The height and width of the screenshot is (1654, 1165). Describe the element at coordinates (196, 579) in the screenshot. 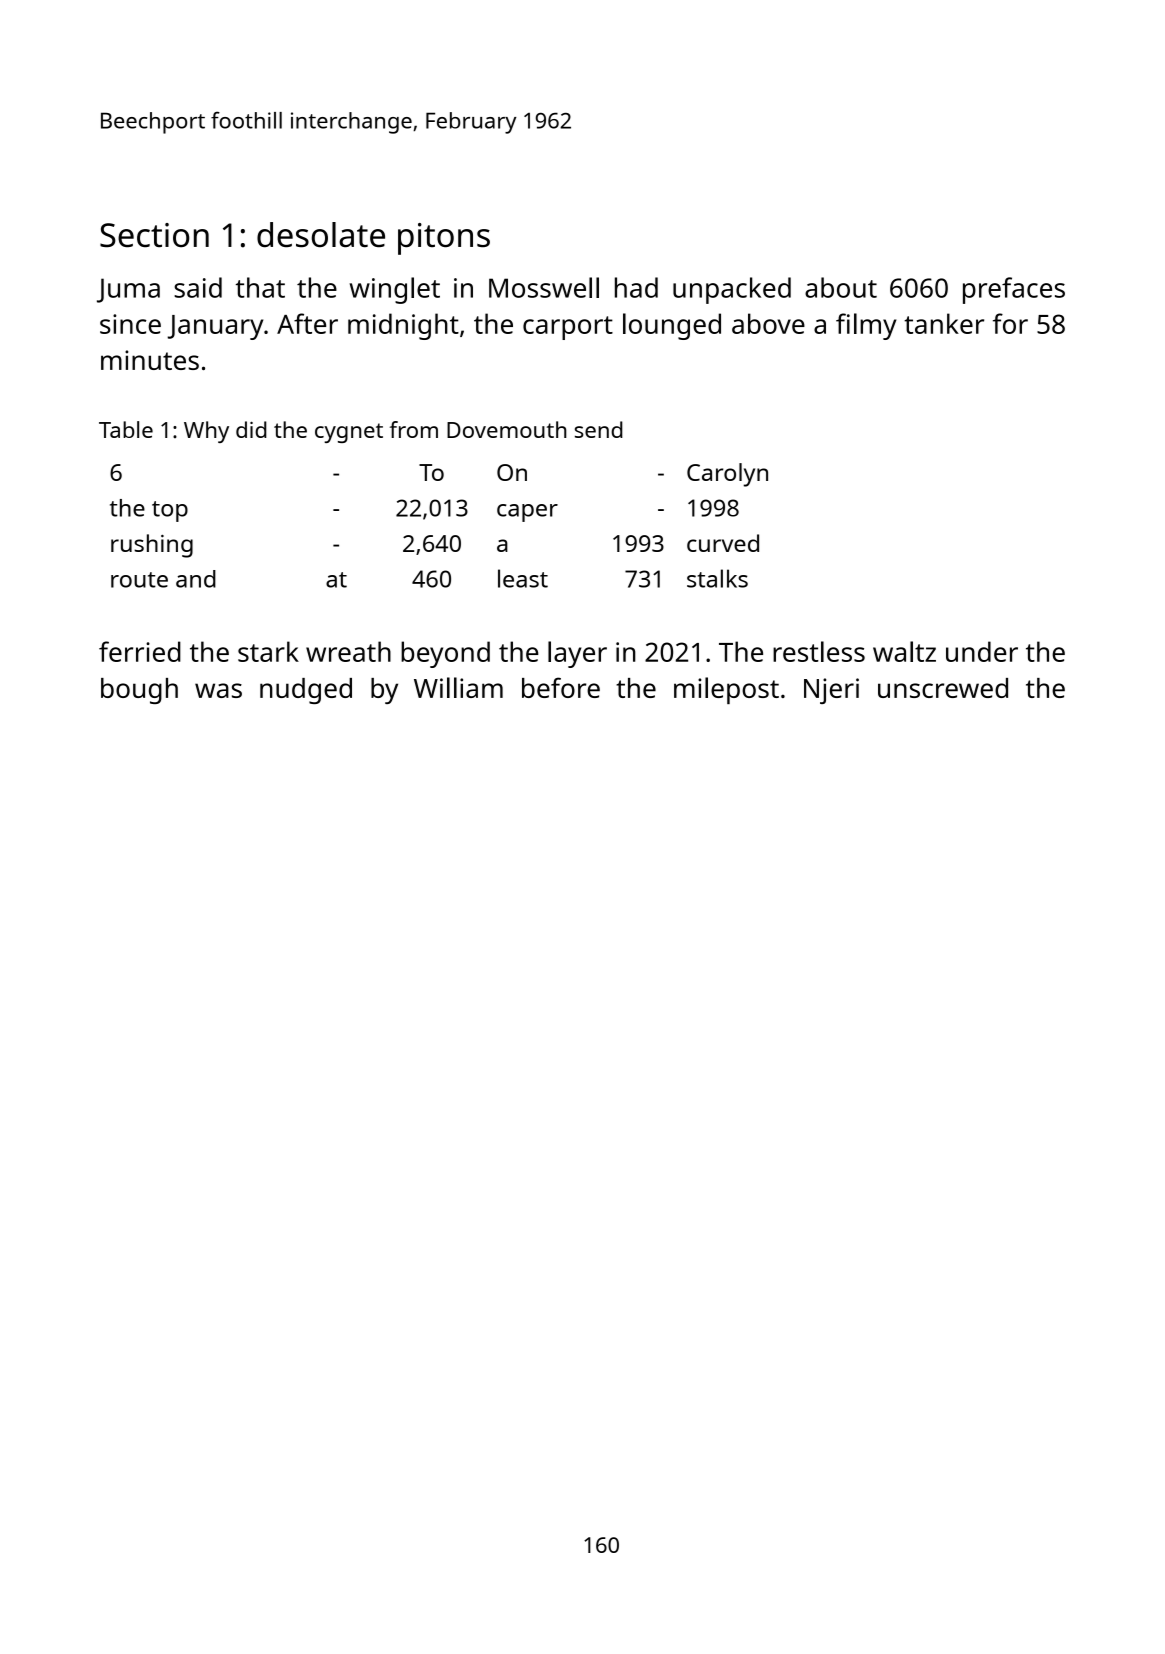

I see `and` at that location.
